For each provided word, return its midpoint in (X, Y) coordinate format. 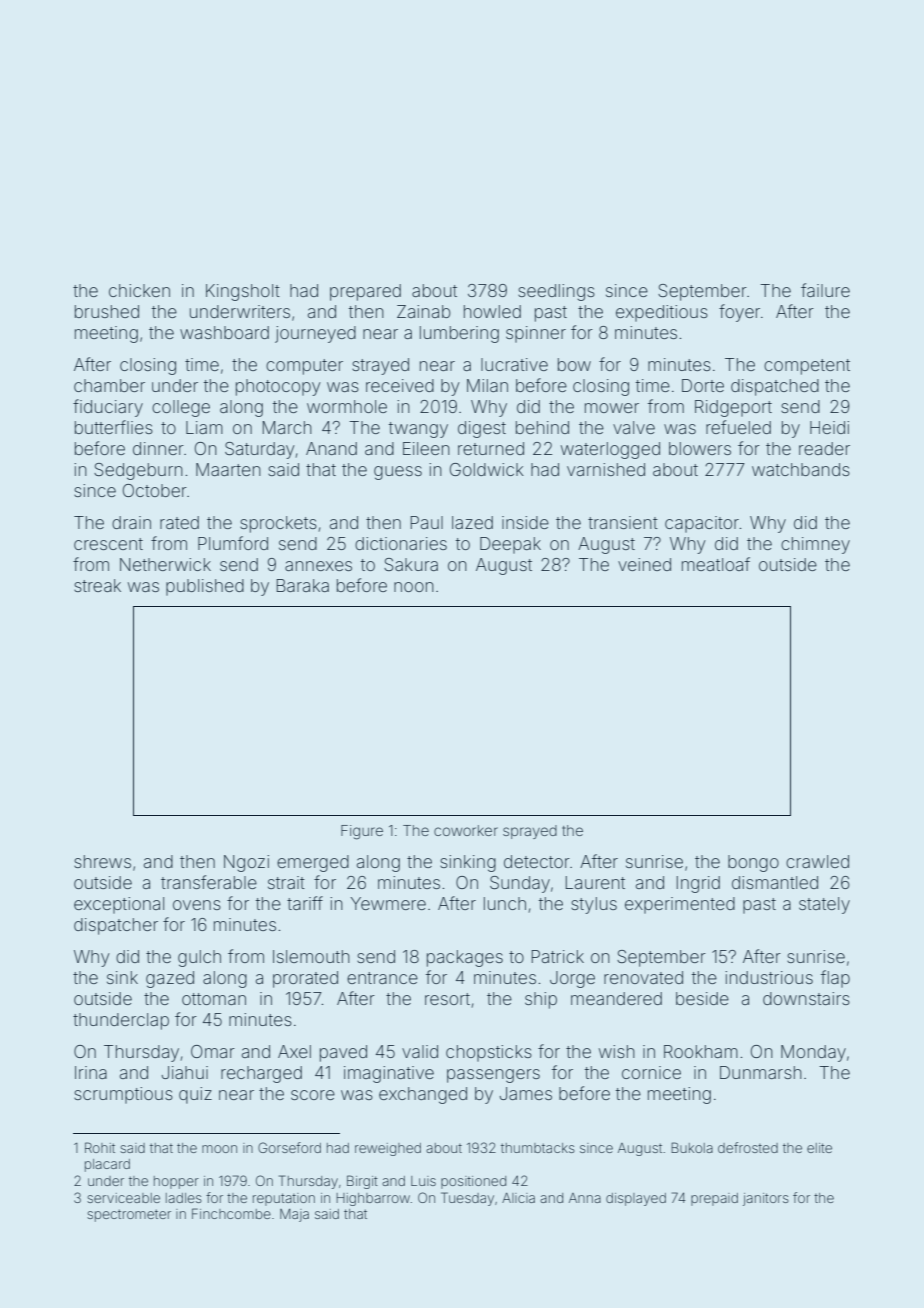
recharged (261, 1074)
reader (824, 448)
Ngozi (246, 863)
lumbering (459, 334)
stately (824, 905)
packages (465, 958)
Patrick (558, 956)
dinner (158, 448)
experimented (680, 905)
